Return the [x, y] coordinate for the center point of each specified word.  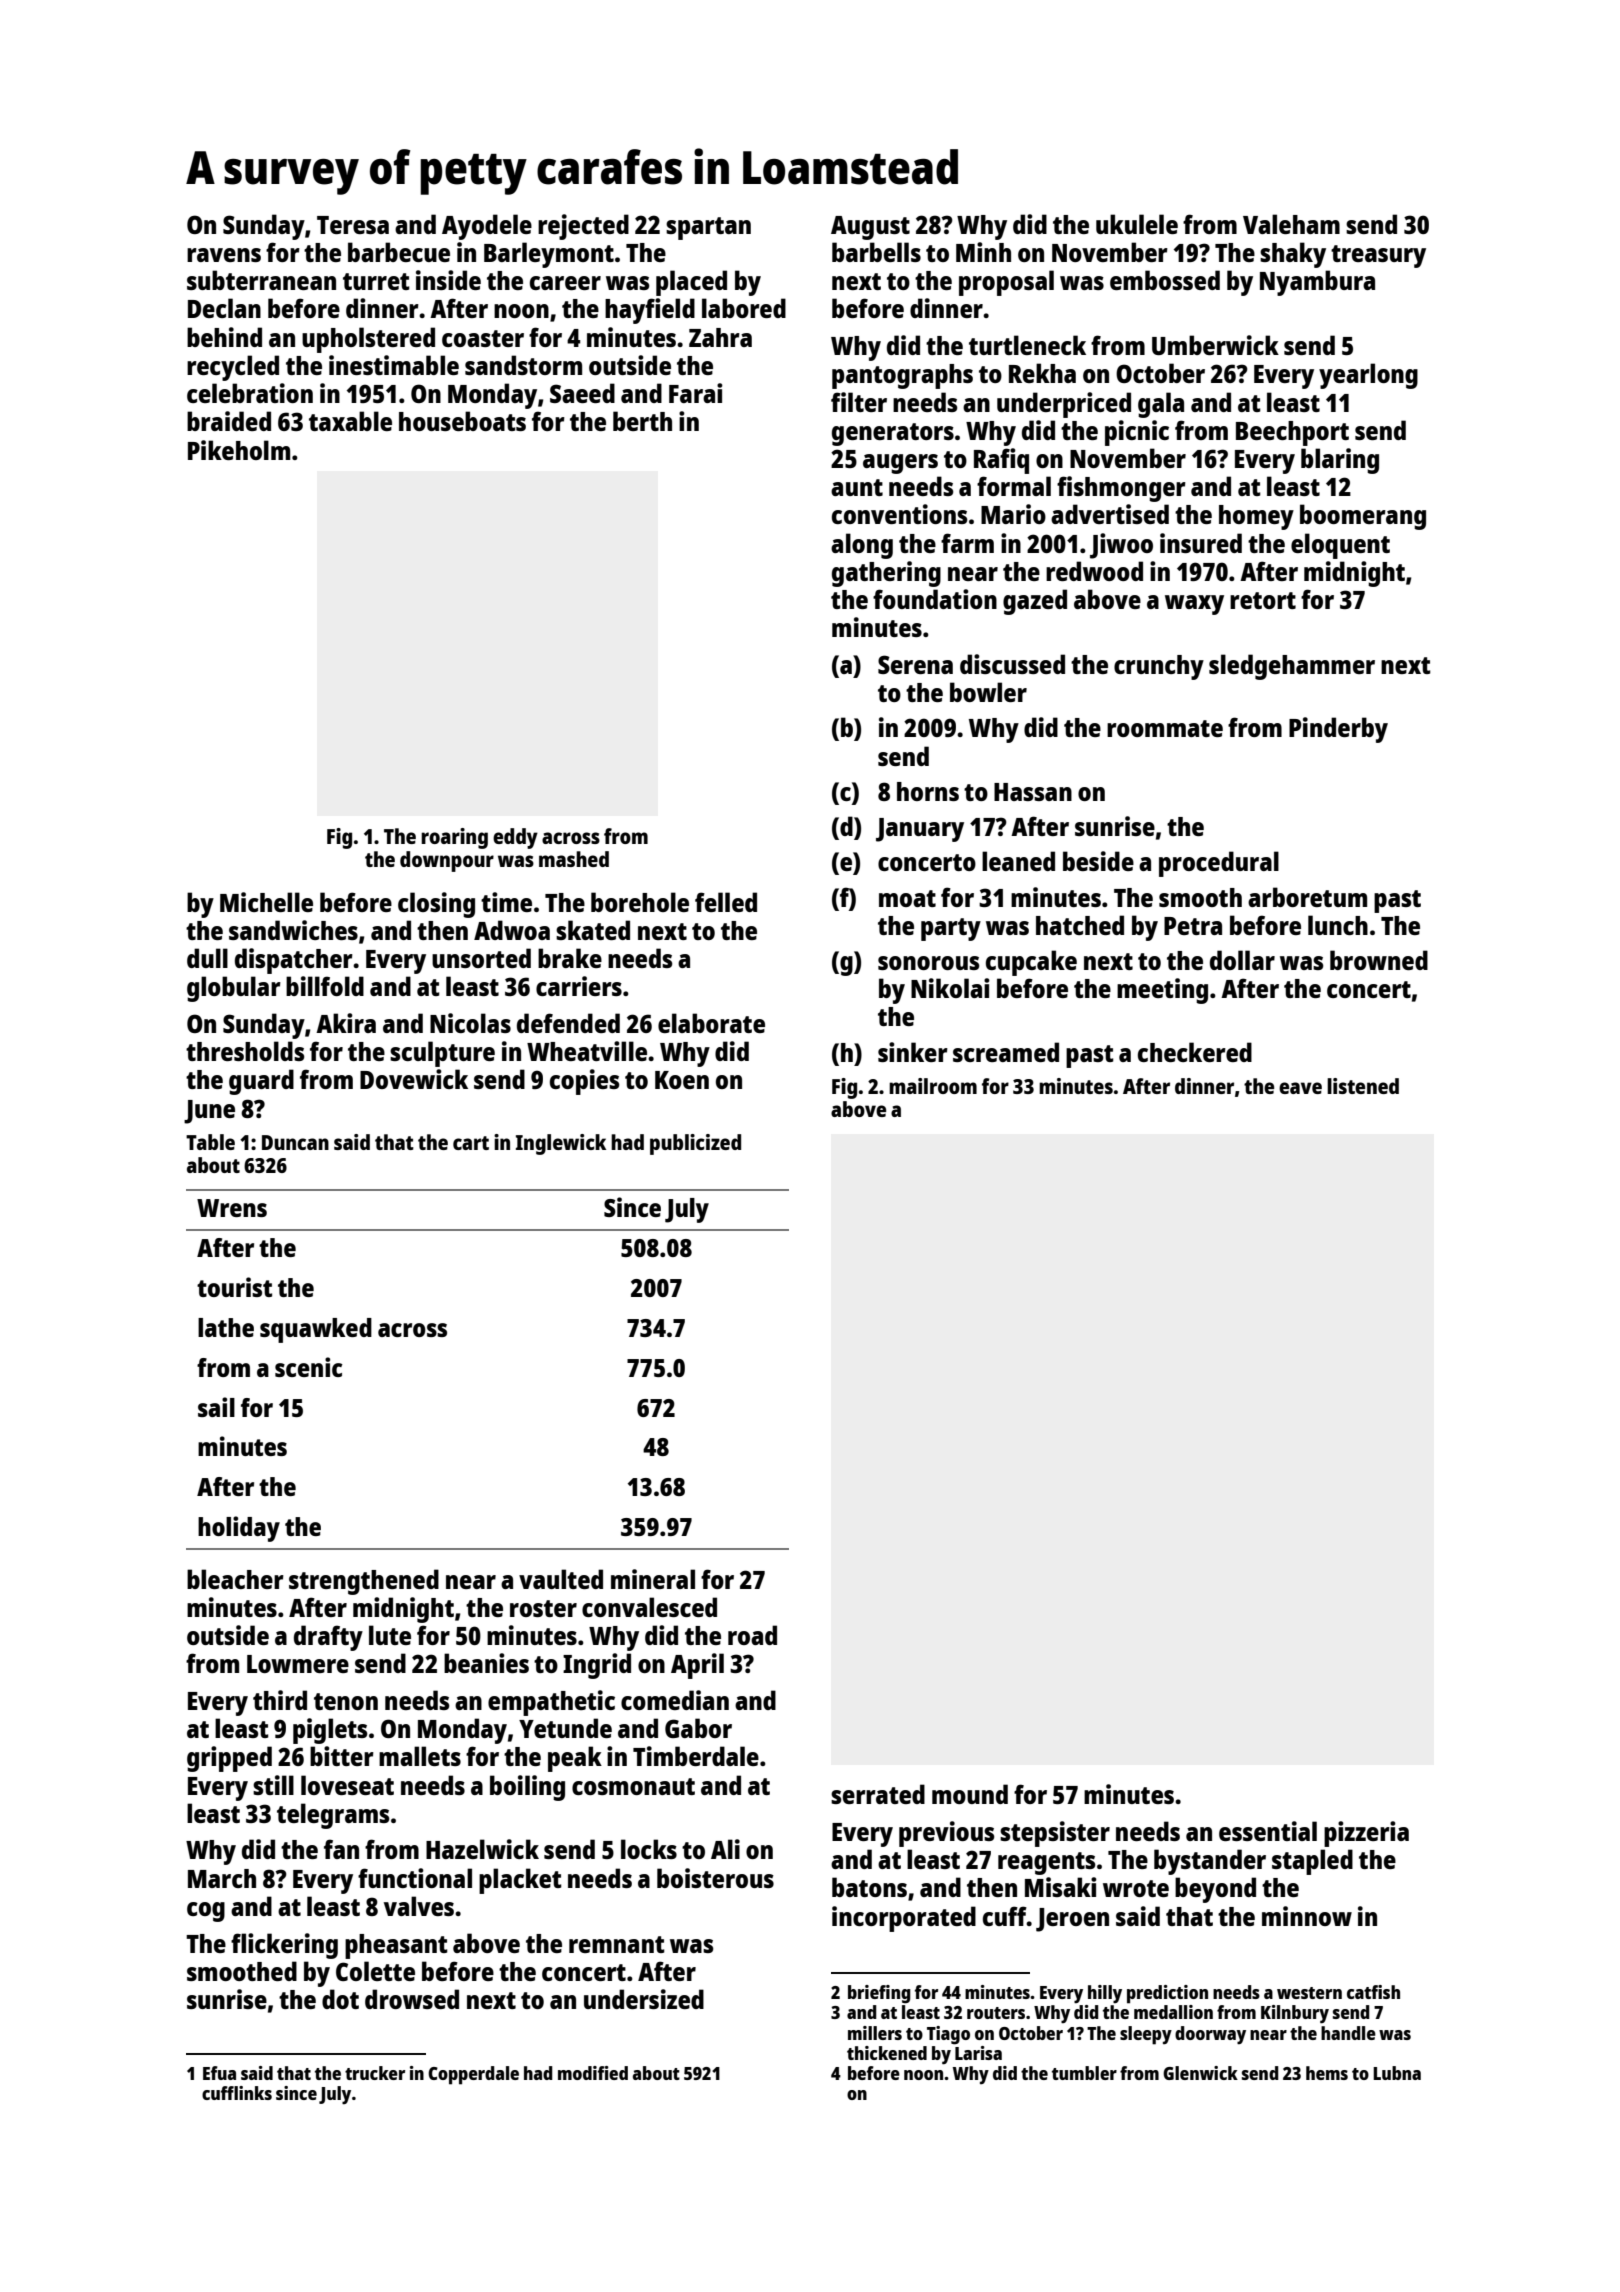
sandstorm [523, 365]
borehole [640, 902]
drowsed [412, 1999]
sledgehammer [1292, 667]
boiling [527, 1788]
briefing [879, 1994]
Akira [346, 1023]
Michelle [266, 902]
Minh [983, 252]
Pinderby [1338, 730]
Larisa [978, 2053]
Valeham [1291, 224]
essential [1268, 1831]
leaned [1018, 861]
